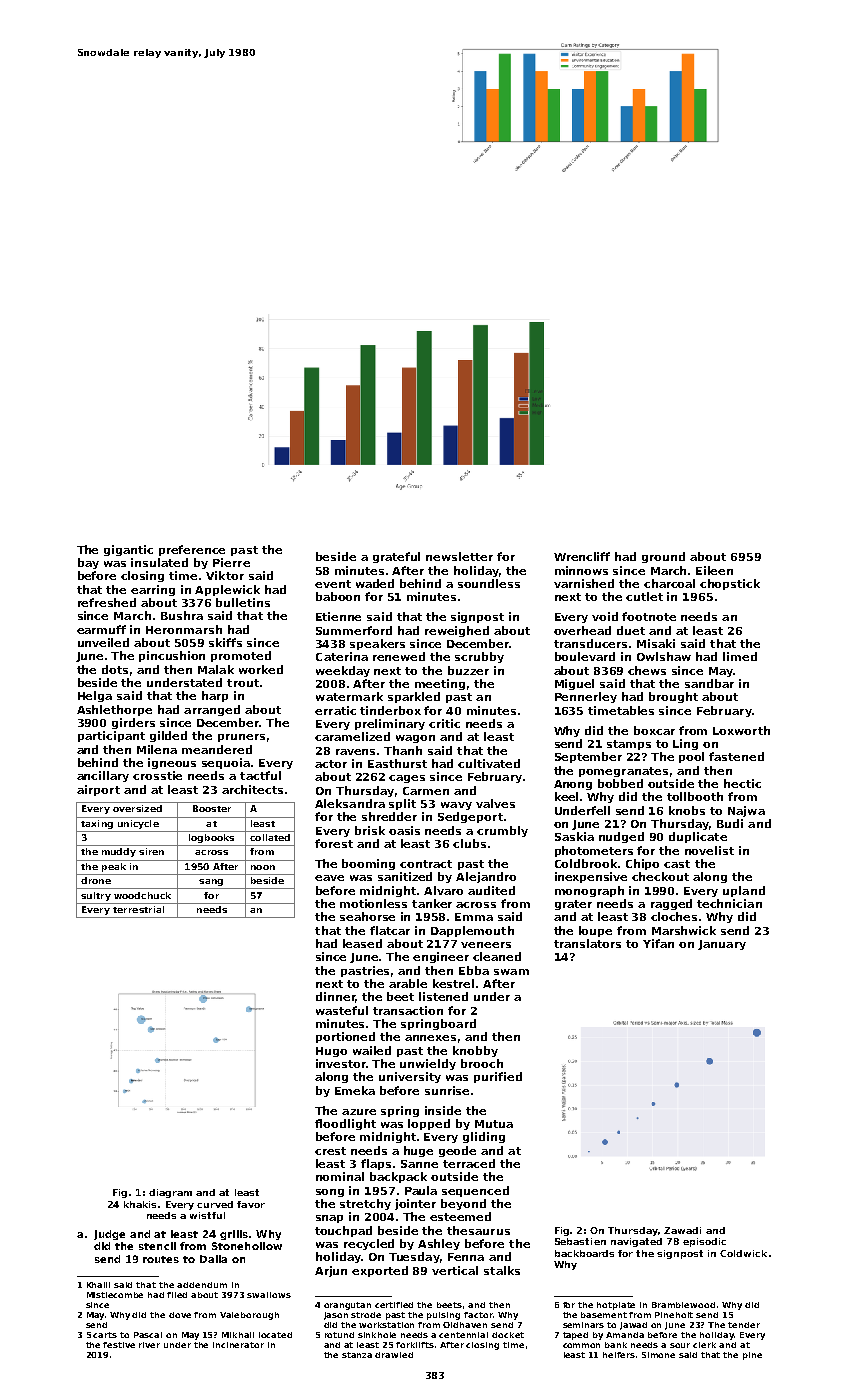 The height and width of the image is (1400, 849). What do you see at coordinates (566, 796) in the image?
I see `keel` at bounding box center [566, 796].
